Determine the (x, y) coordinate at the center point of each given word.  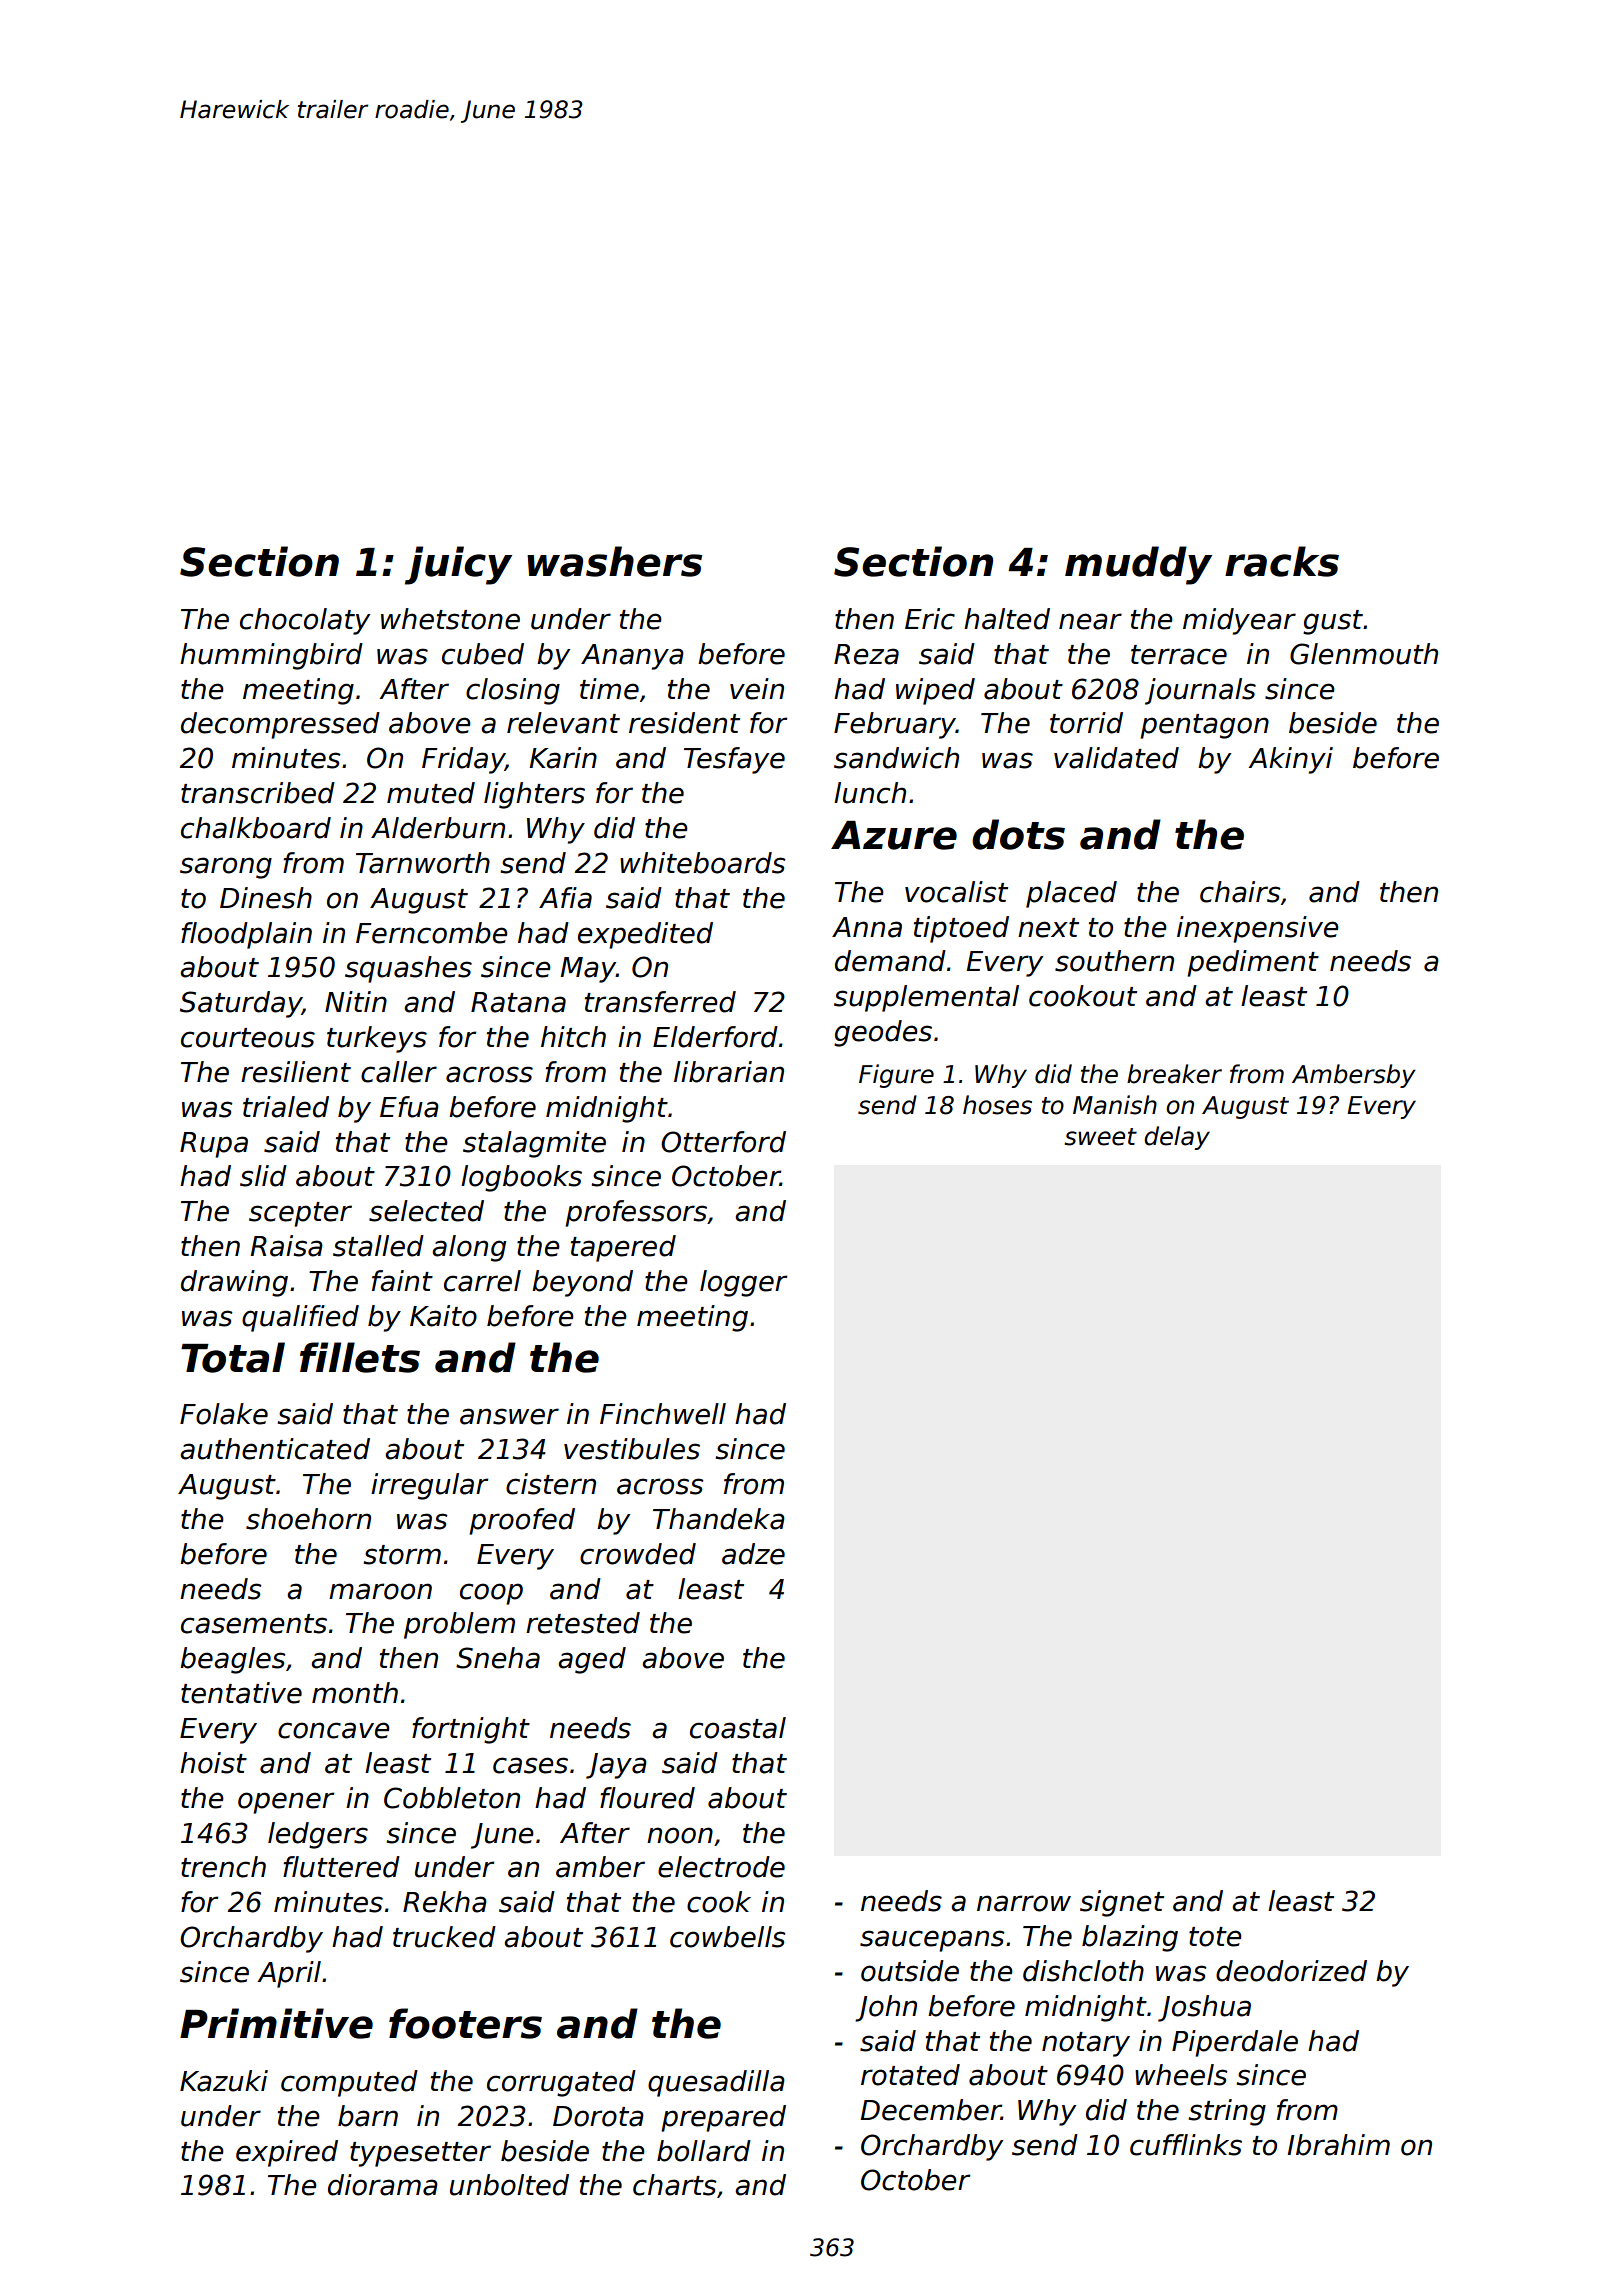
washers (614, 561)
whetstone (450, 619)
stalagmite (534, 1144)
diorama (383, 2185)
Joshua (1204, 2008)
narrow (1024, 1903)
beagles (232, 1660)
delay (1177, 1138)
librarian (729, 1072)
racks (1282, 561)
